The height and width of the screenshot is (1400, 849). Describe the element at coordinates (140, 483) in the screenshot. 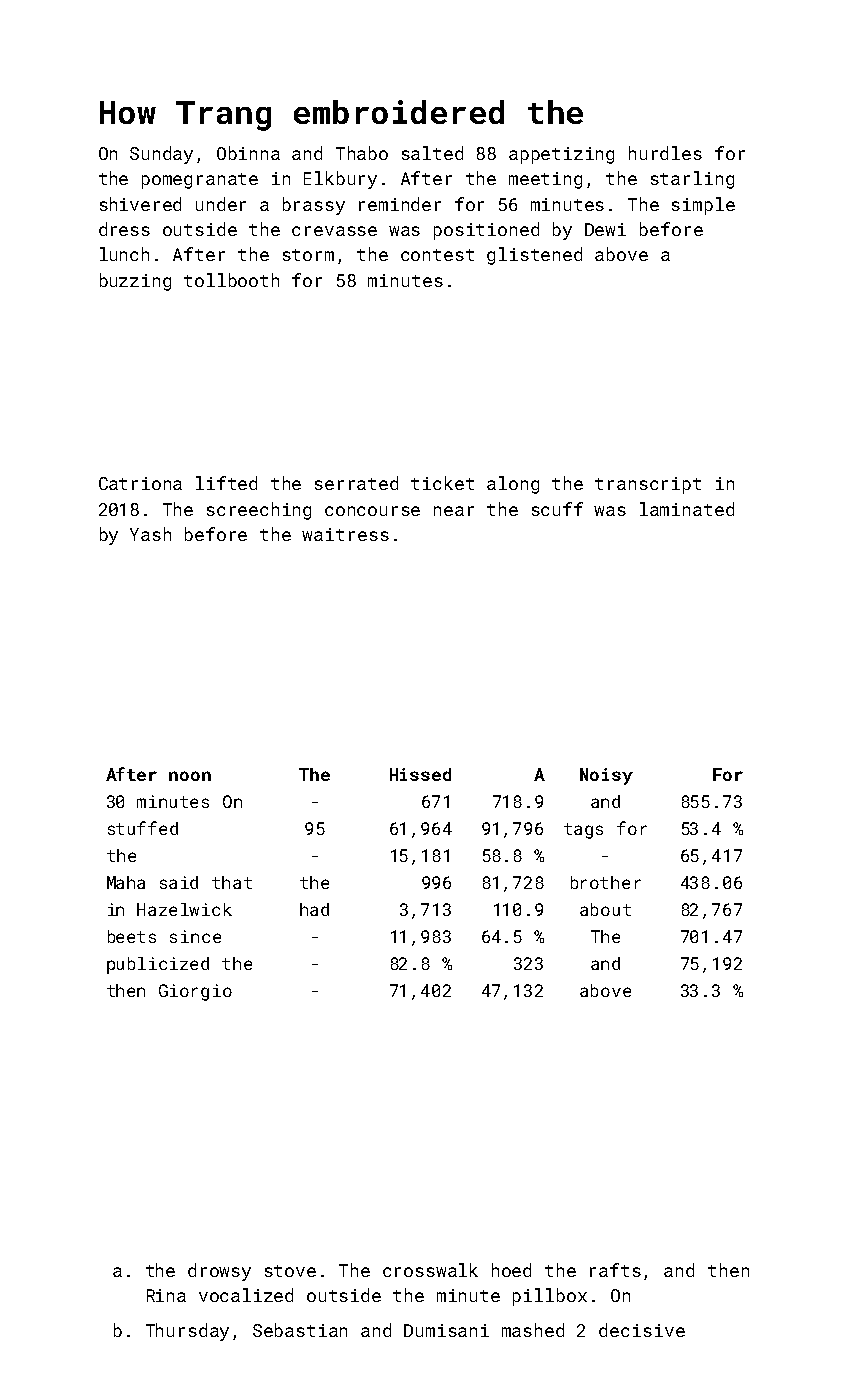

I see `Catriona` at that location.
